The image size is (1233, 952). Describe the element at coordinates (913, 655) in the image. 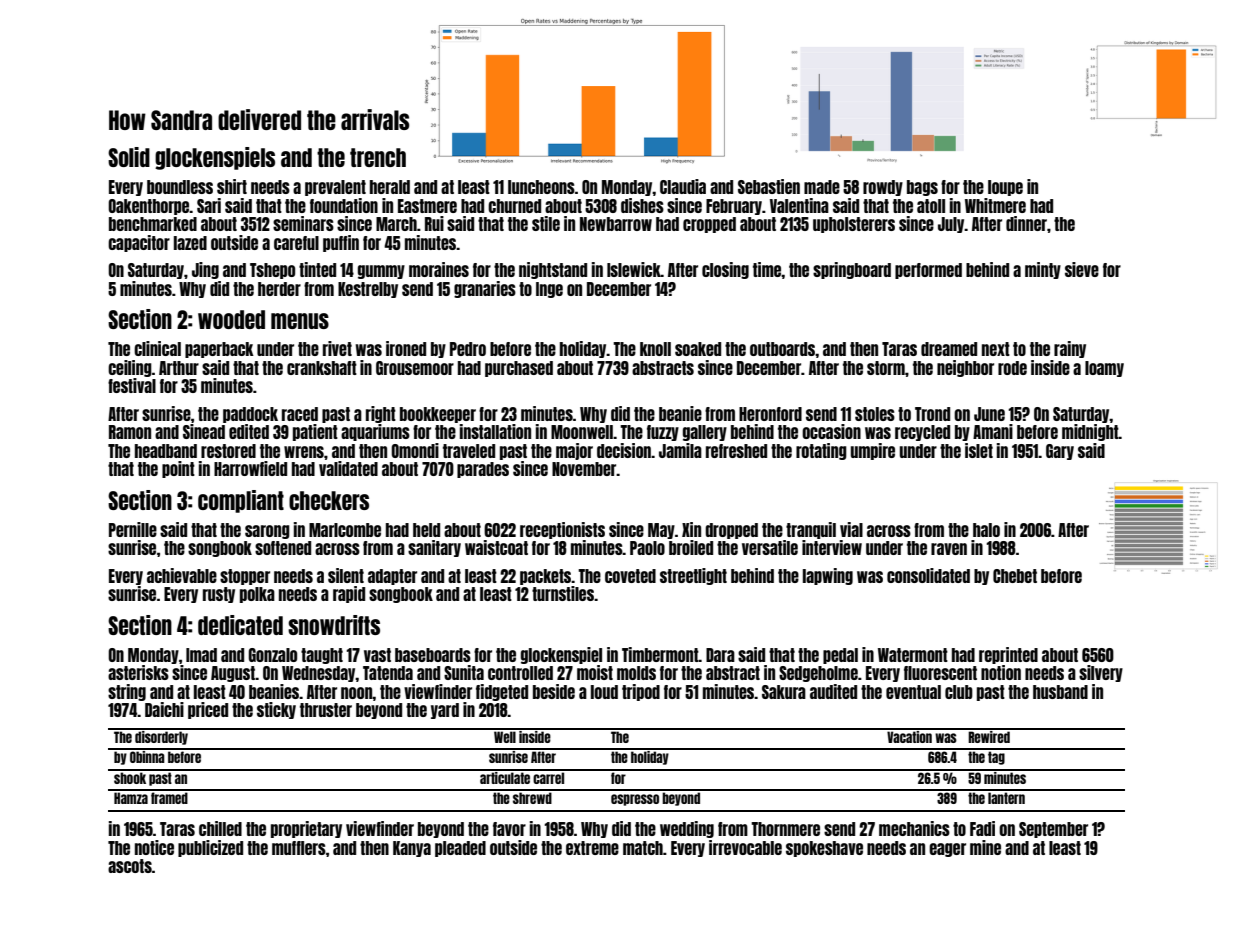

I see `Watermont` at that location.
